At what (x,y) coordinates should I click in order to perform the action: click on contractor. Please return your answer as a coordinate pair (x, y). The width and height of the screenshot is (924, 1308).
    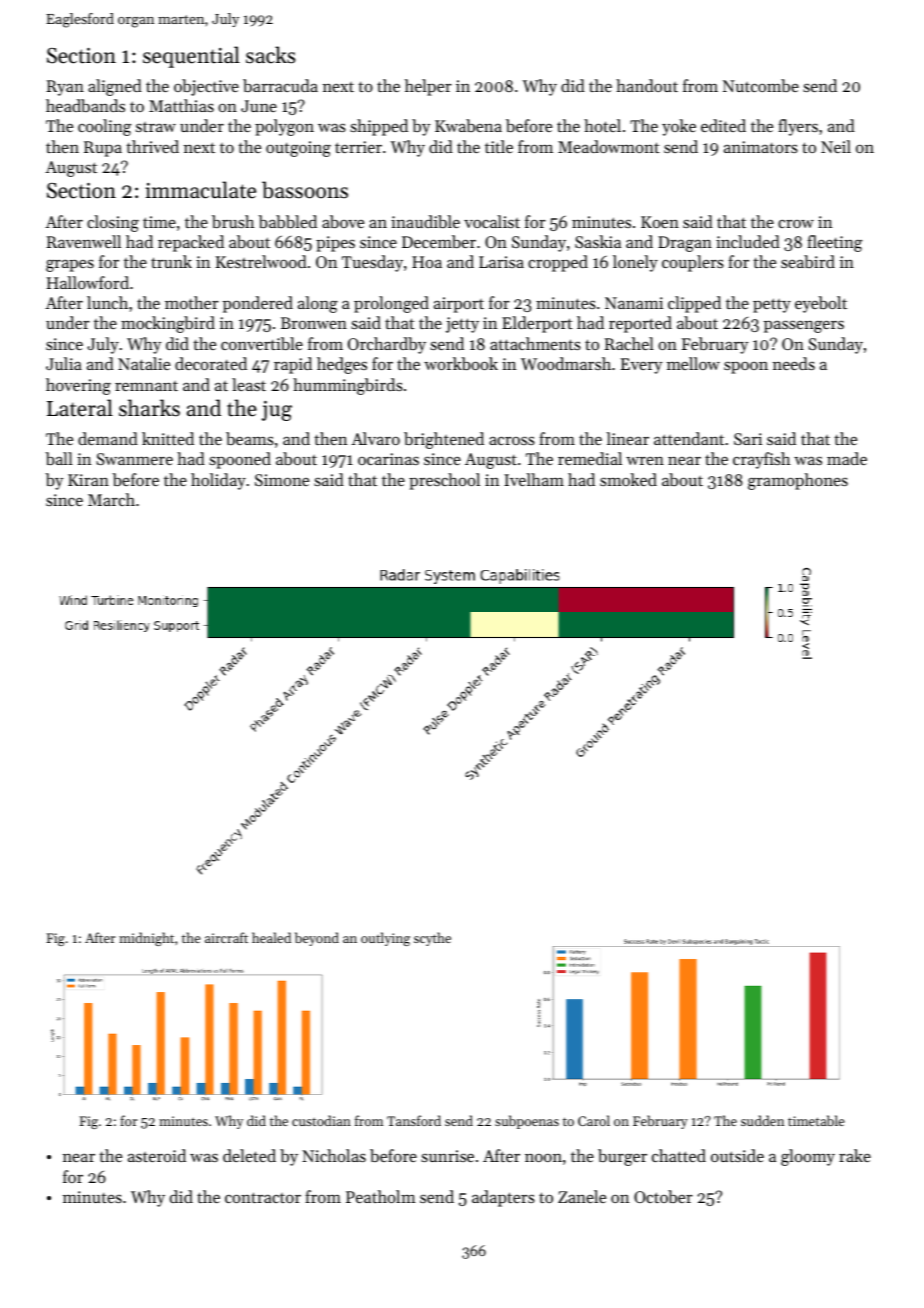
    Looking at the image, I should click on (263, 1197).
